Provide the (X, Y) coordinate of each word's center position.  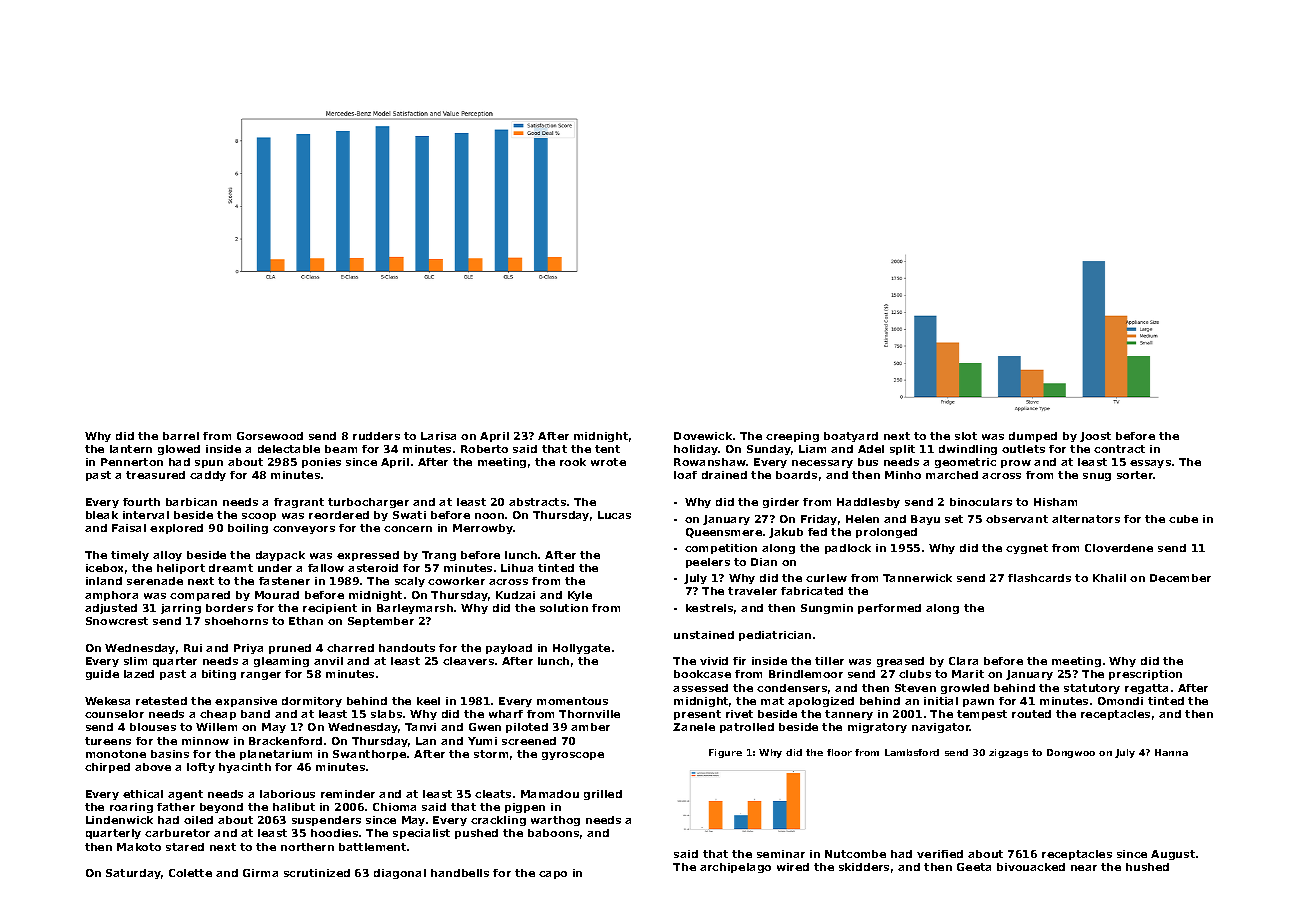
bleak (102, 515)
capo (553, 875)
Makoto (139, 847)
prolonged (886, 533)
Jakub (786, 533)
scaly (410, 582)
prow (1016, 464)
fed (817, 532)
